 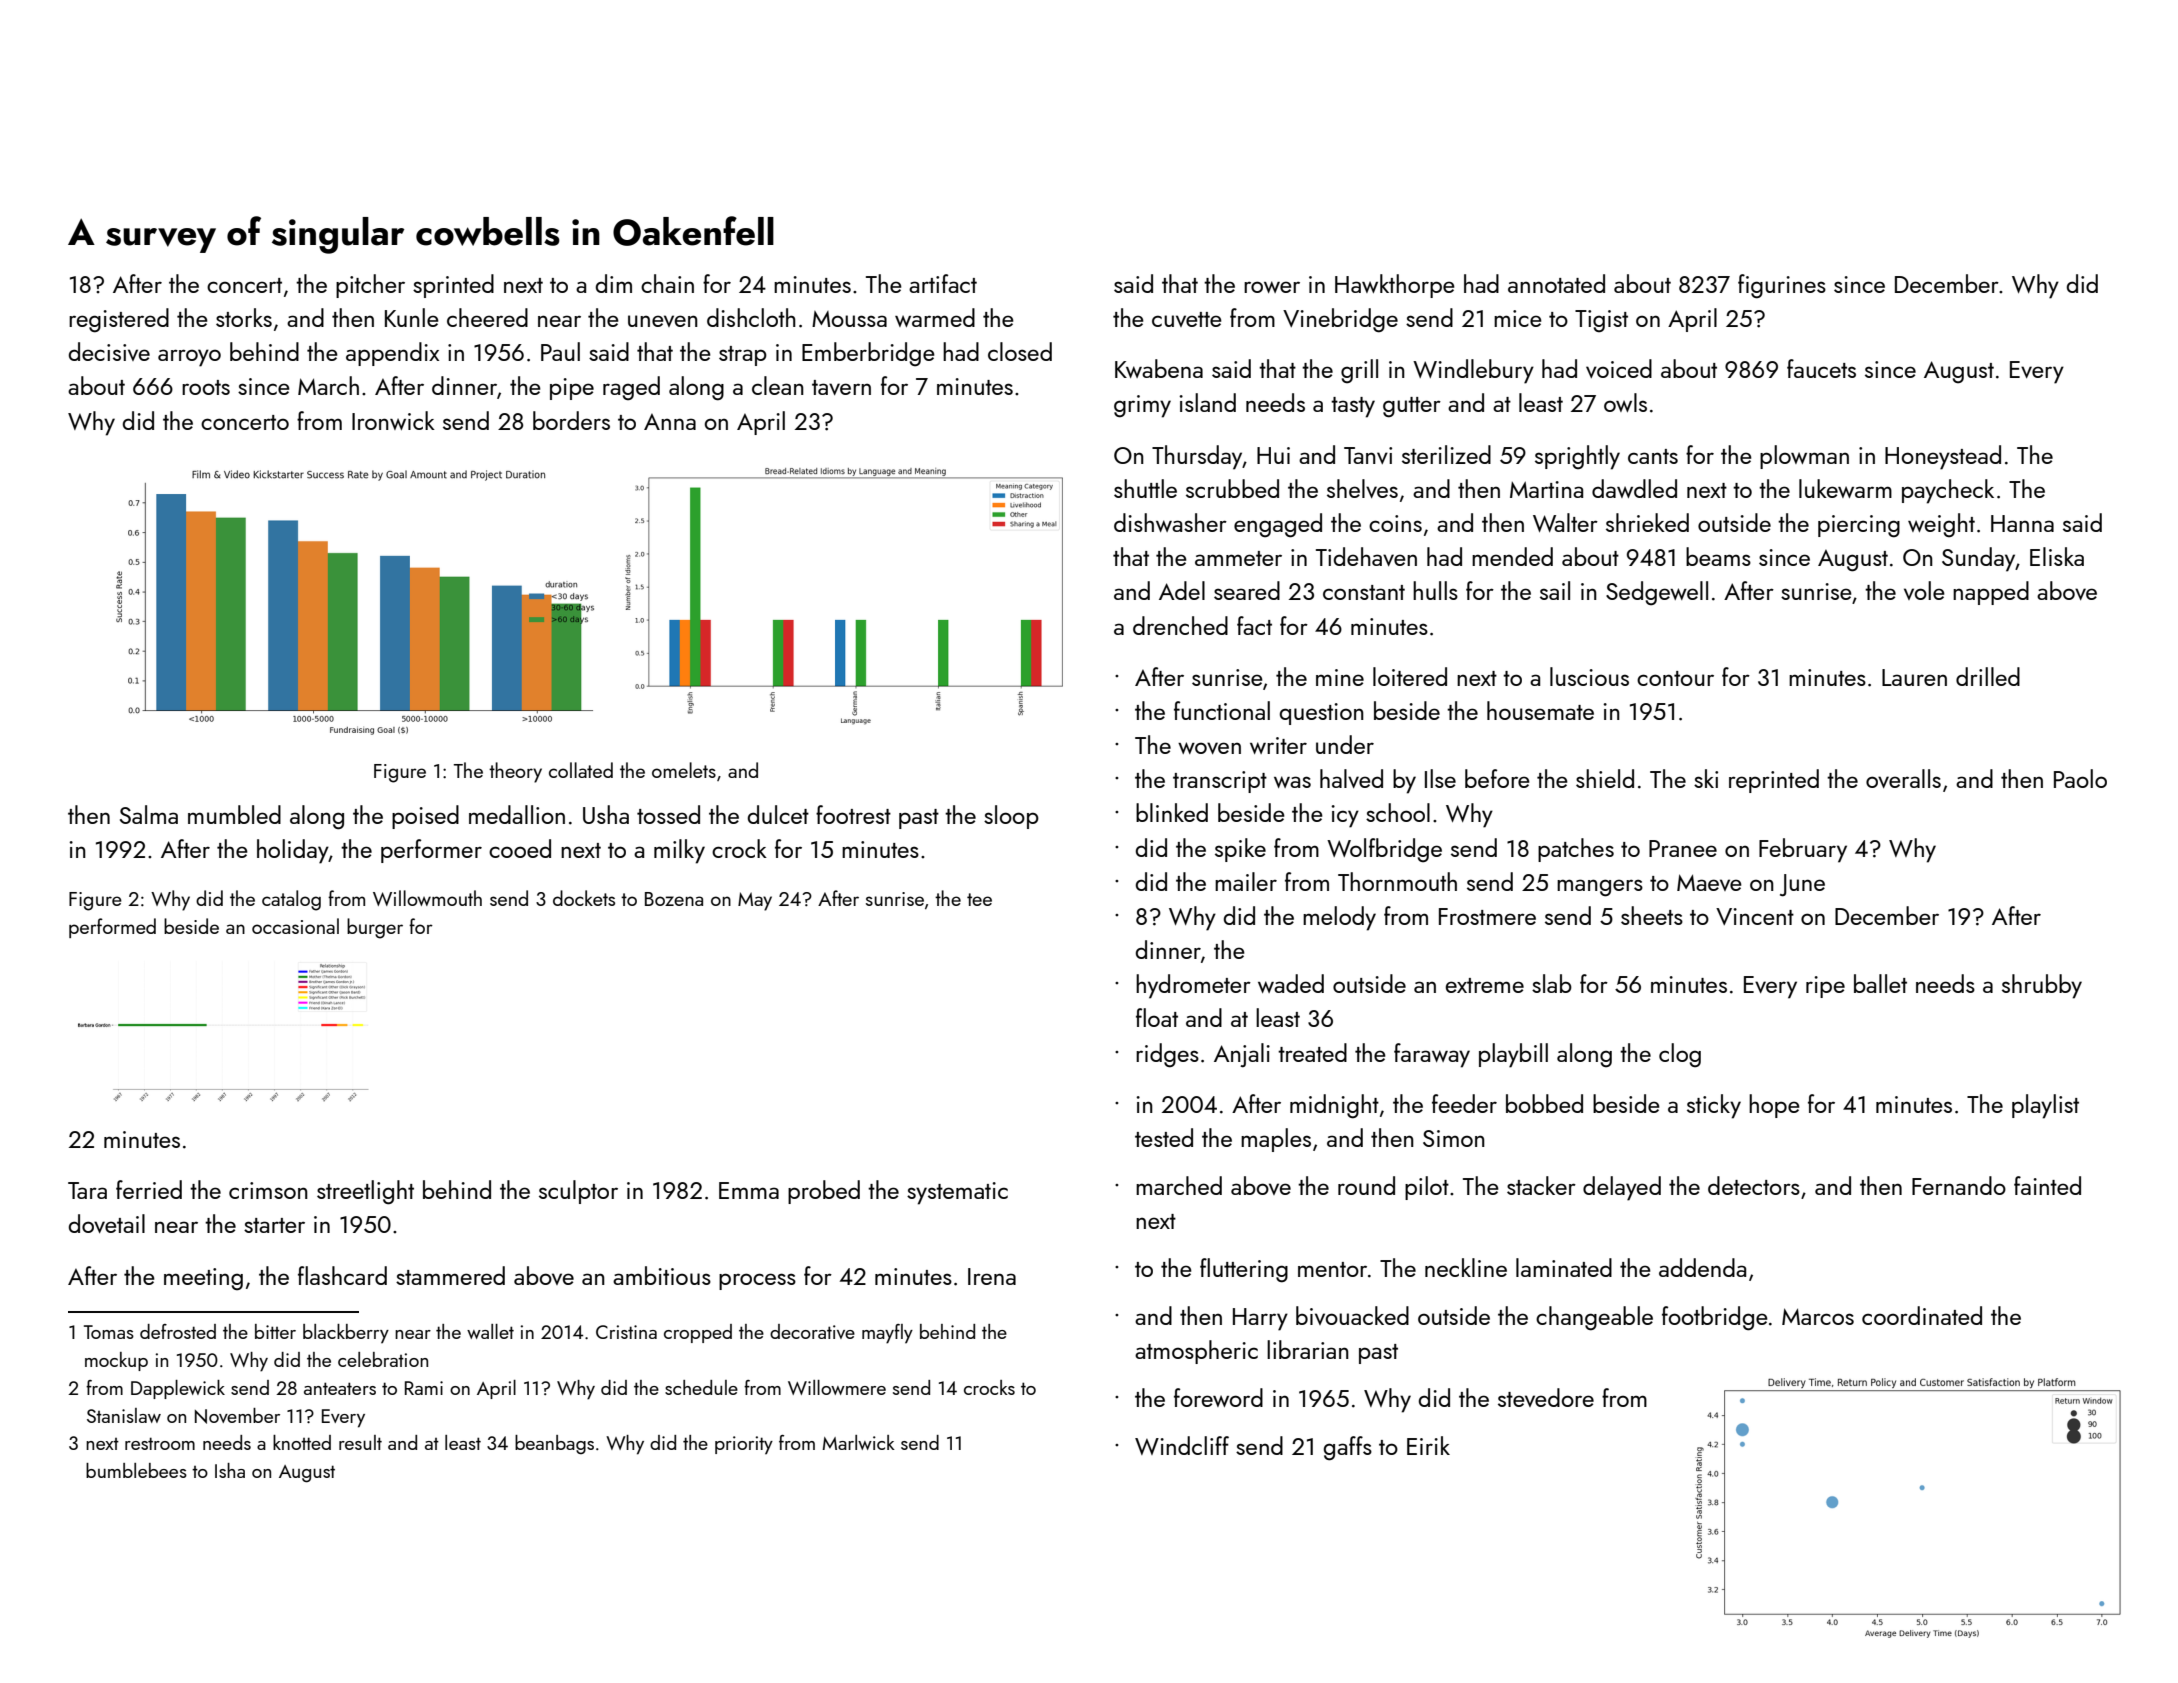 What do you see at coordinates (1220, 782) in the document?
I see `transcript` at bounding box center [1220, 782].
